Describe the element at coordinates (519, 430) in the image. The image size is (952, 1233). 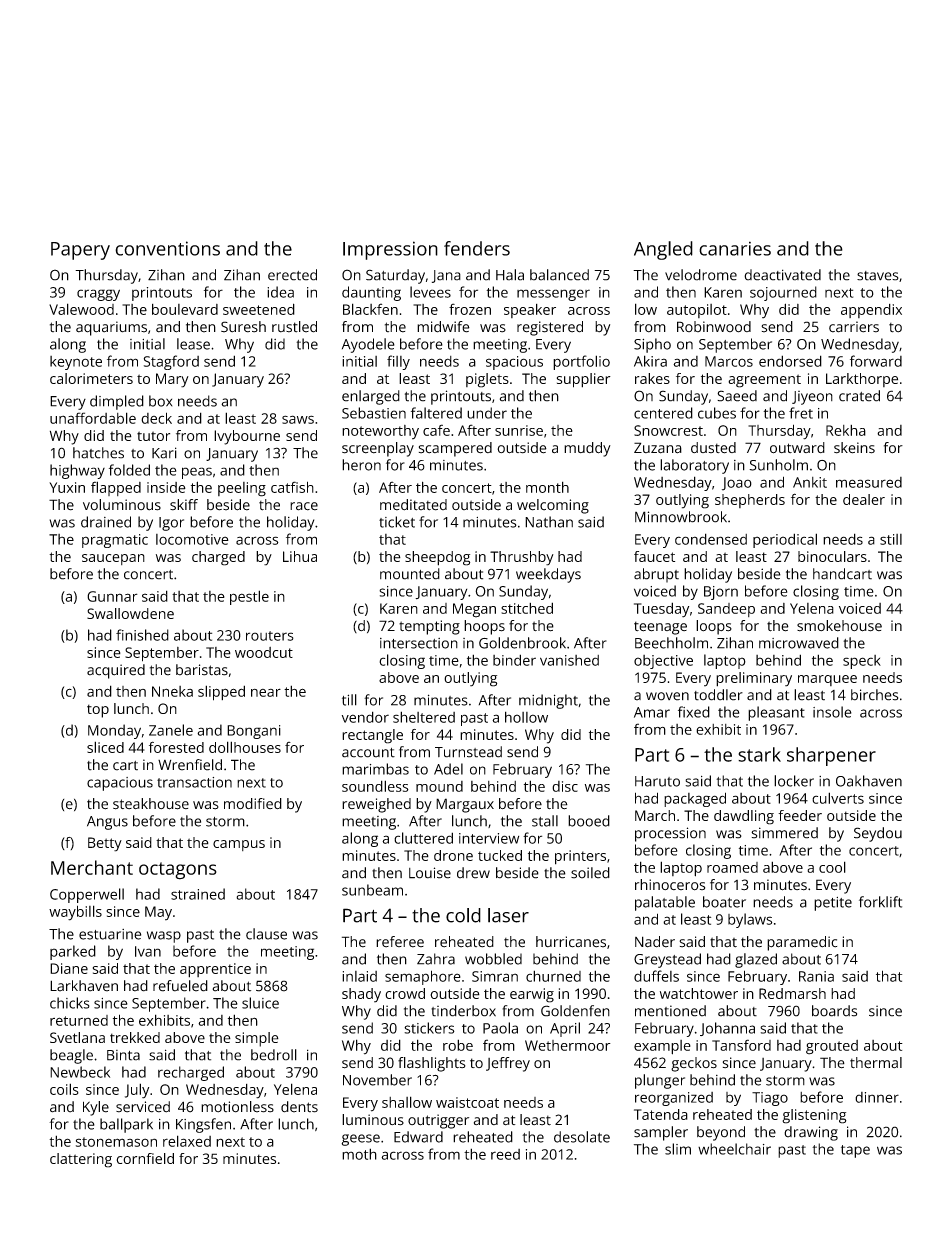
I see `sunrise` at that location.
